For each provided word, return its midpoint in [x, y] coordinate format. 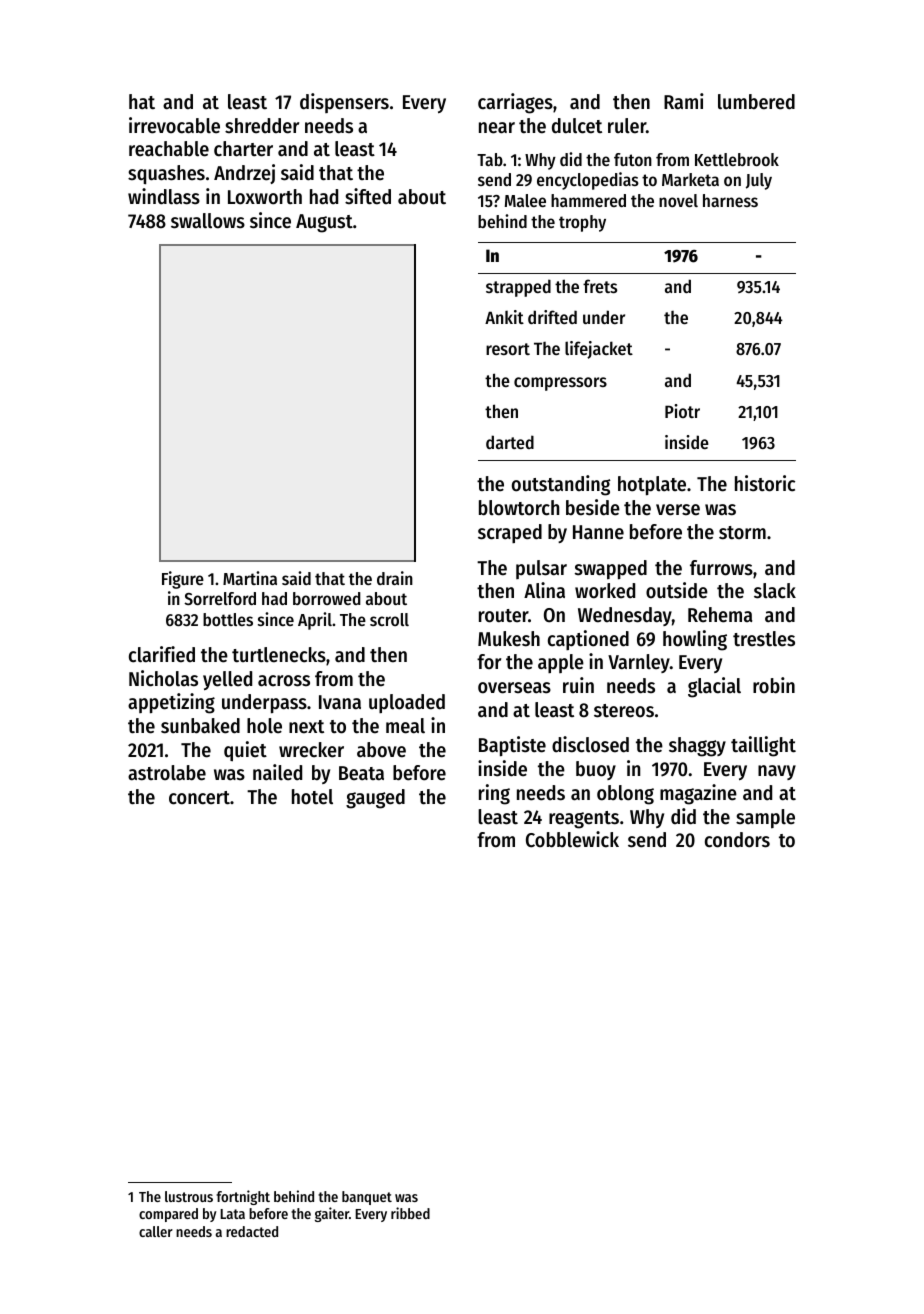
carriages [515, 103]
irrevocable [174, 125]
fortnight [243, 1197]
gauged [375, 799]
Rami [684, 101]
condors [737, 840]
